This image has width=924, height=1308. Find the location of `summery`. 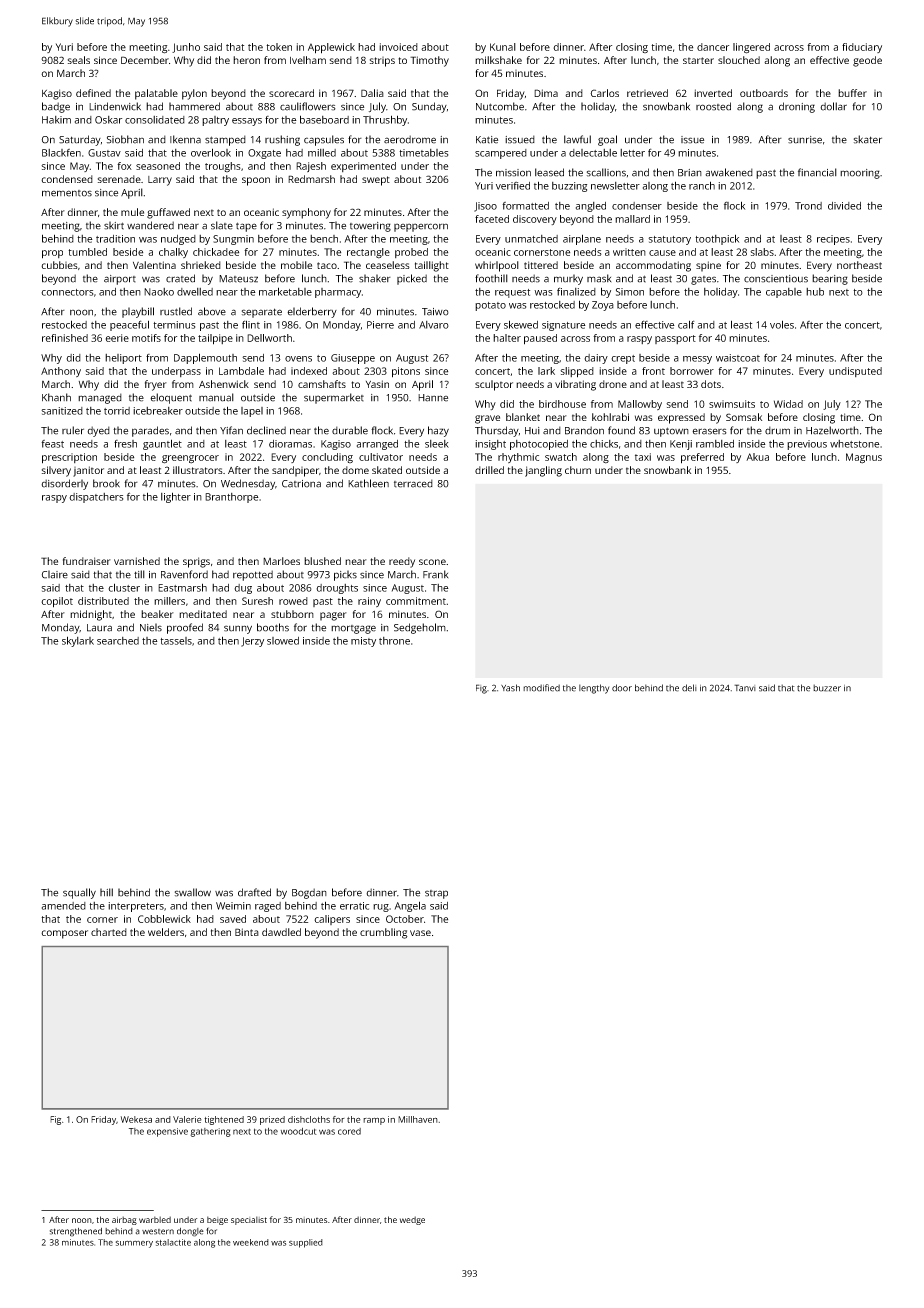

summery is located at coordinates (134, 1244).
